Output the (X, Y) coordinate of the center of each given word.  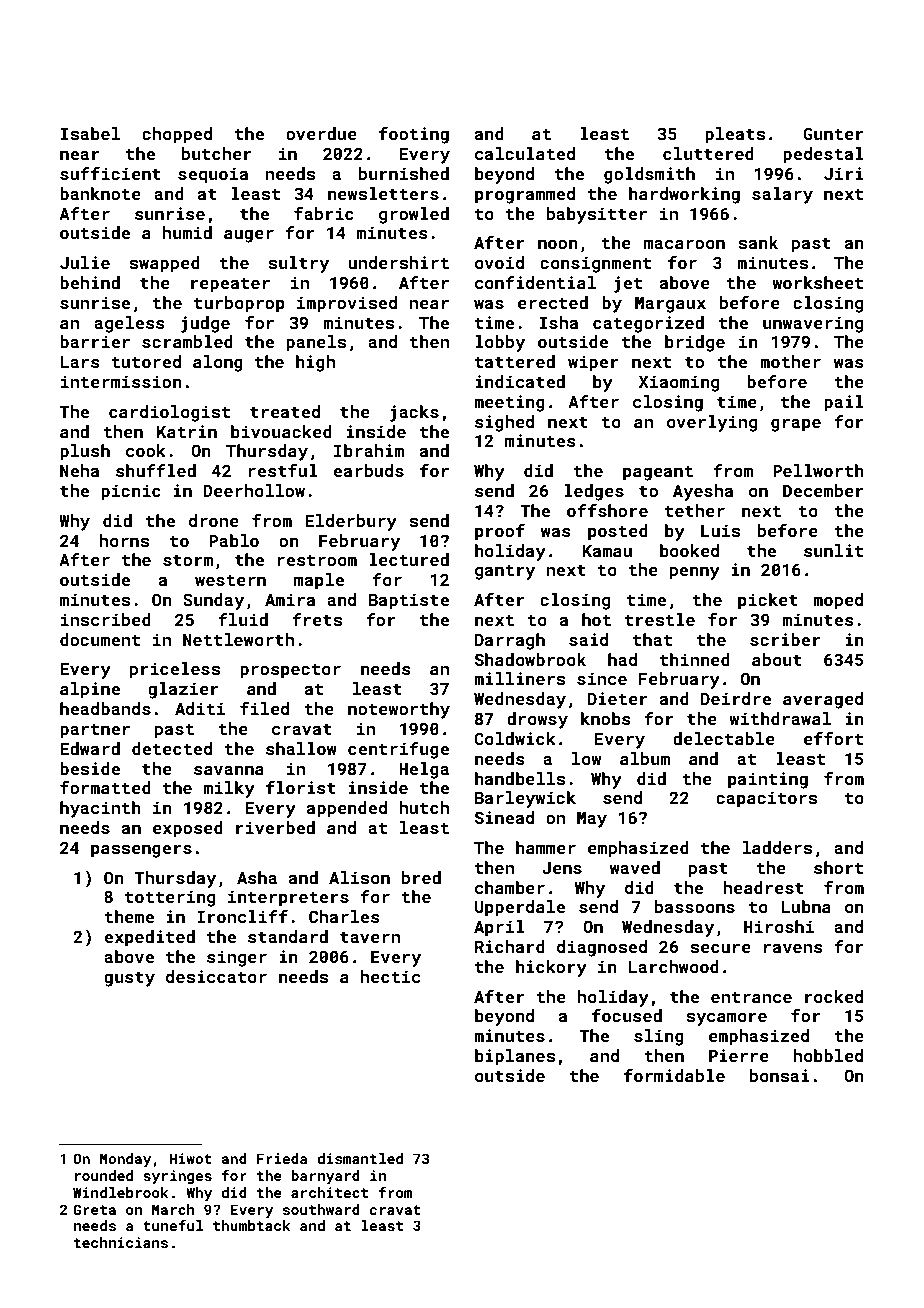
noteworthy (399, 710)
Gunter (833, 133)
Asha (257, 877)
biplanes (515, 1057)
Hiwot (191, 1158)
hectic (390, 976)
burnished (404, 173)
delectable (724, 738)
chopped (177, 135)
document (100, 639)
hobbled (828, 1055)
